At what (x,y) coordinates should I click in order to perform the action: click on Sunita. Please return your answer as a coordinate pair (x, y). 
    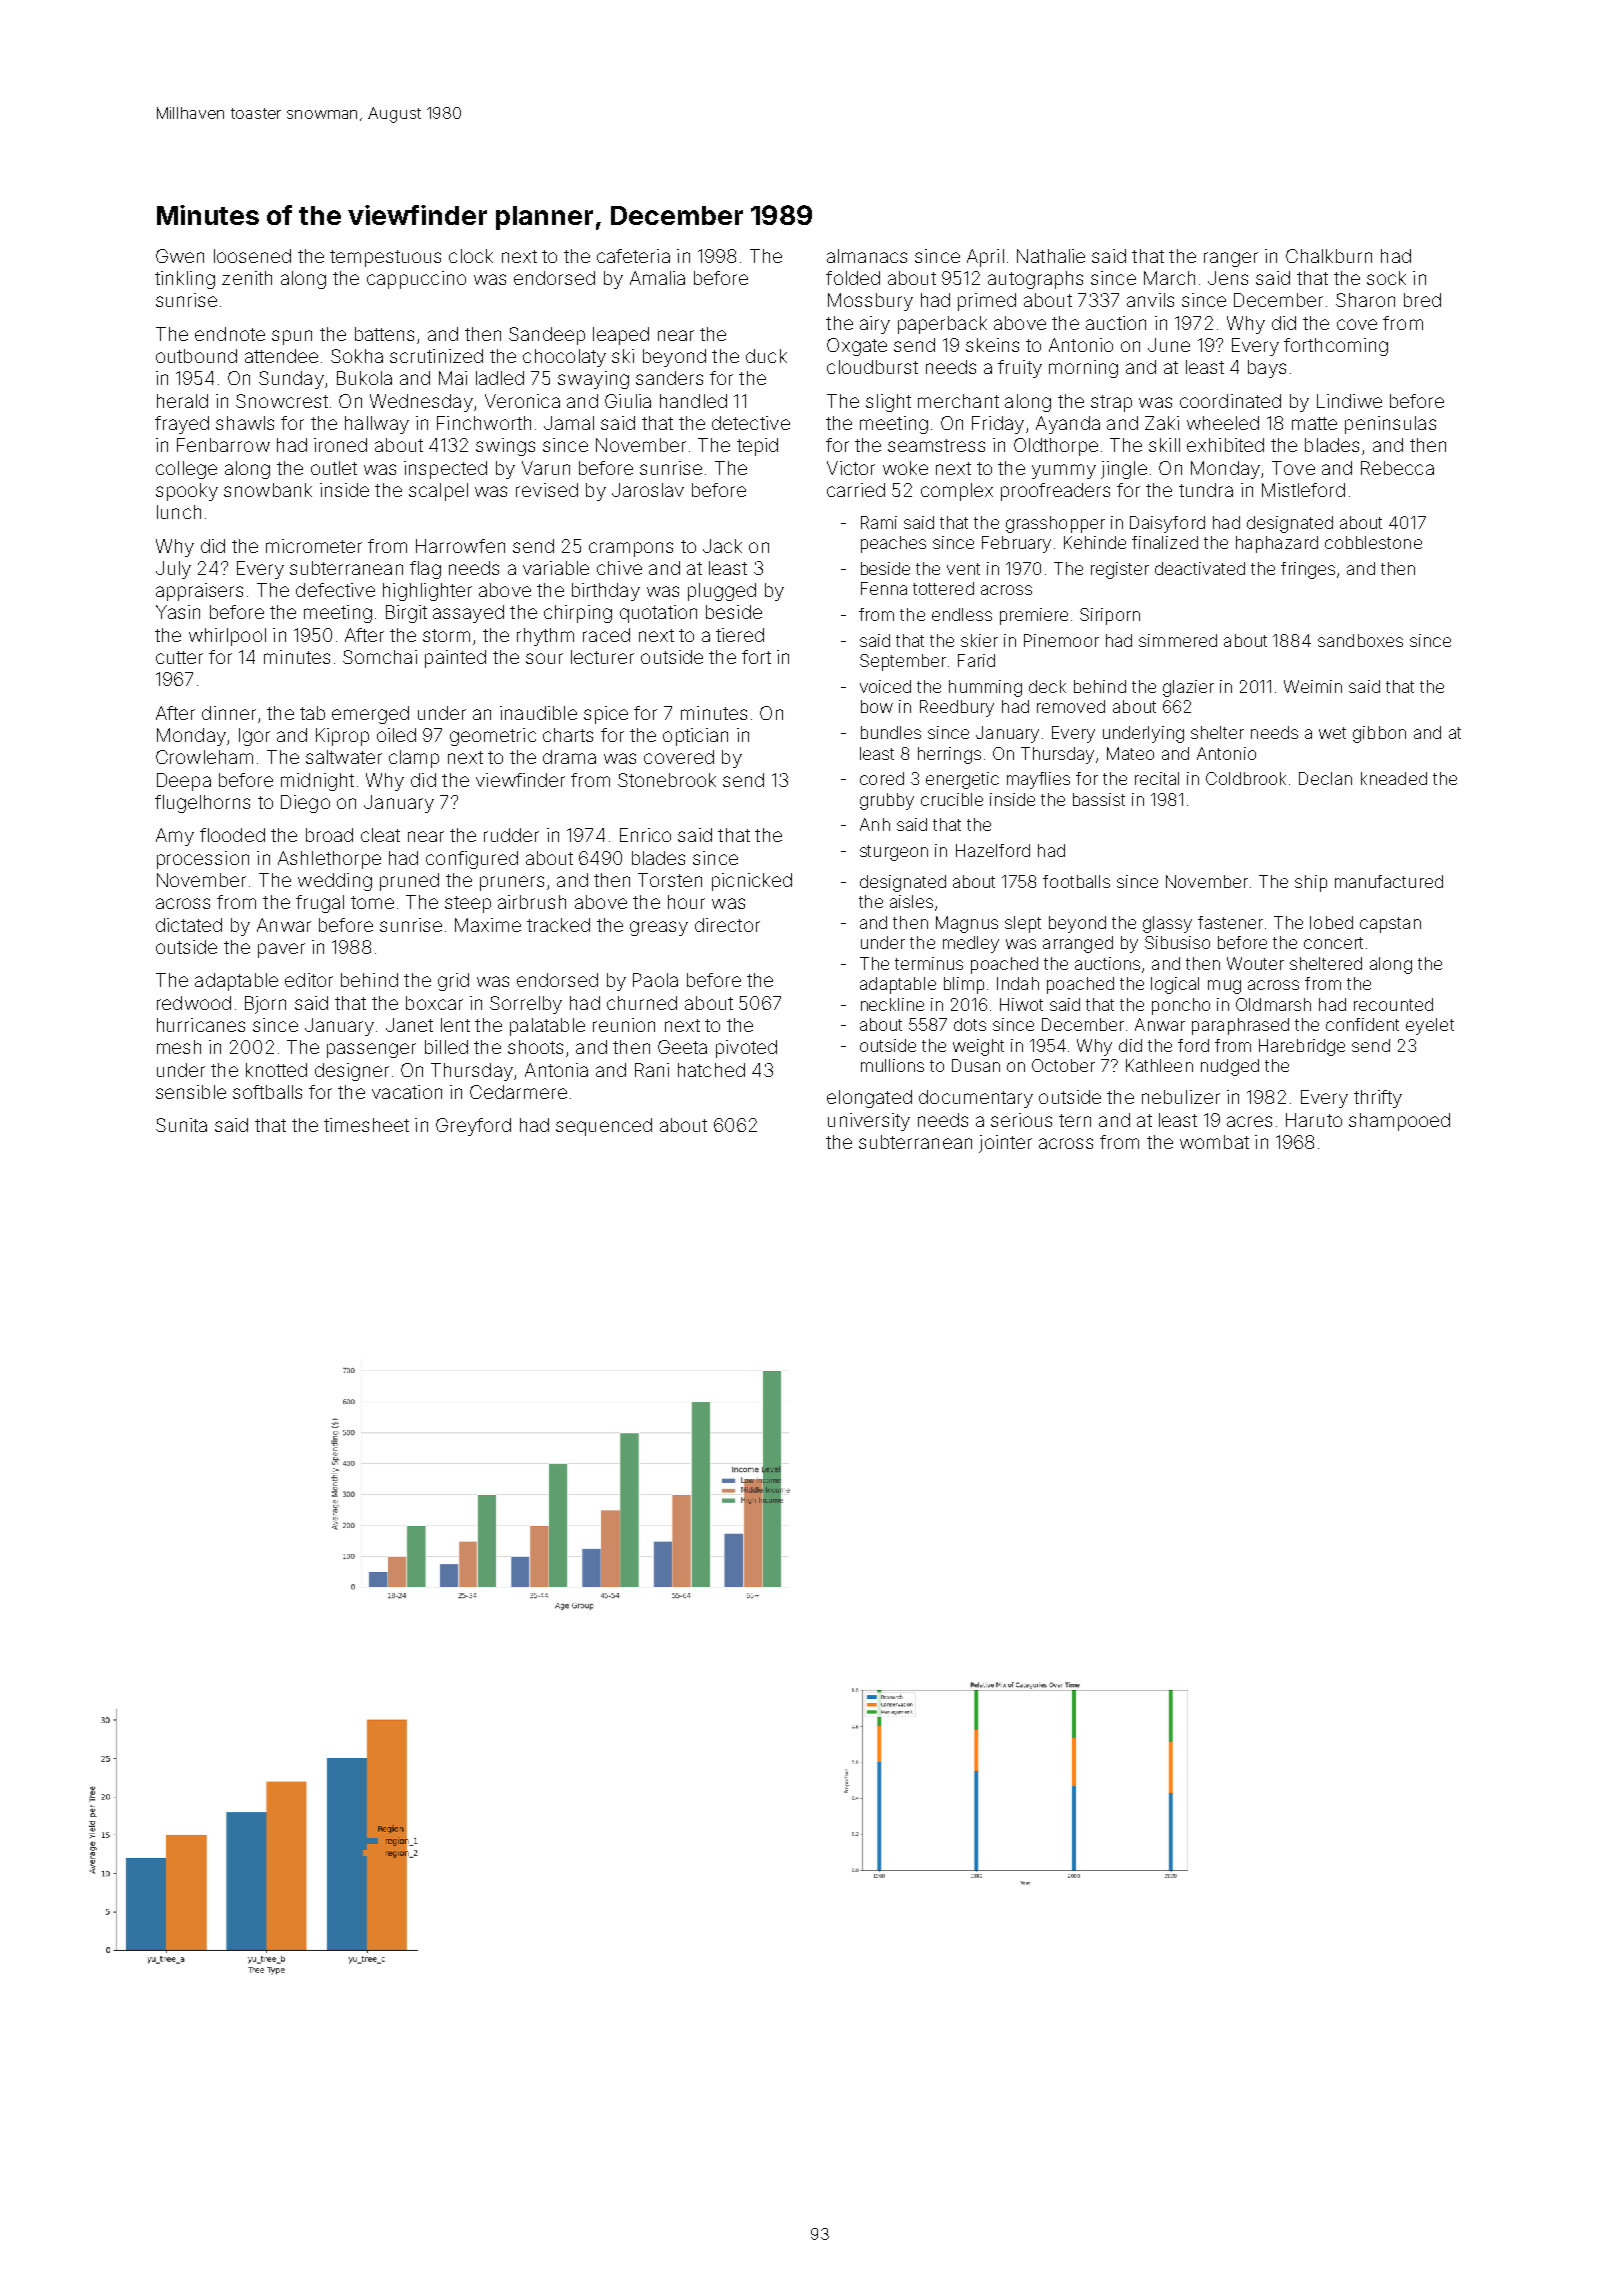
    Looking at the image, I should click on (181, 1125).
